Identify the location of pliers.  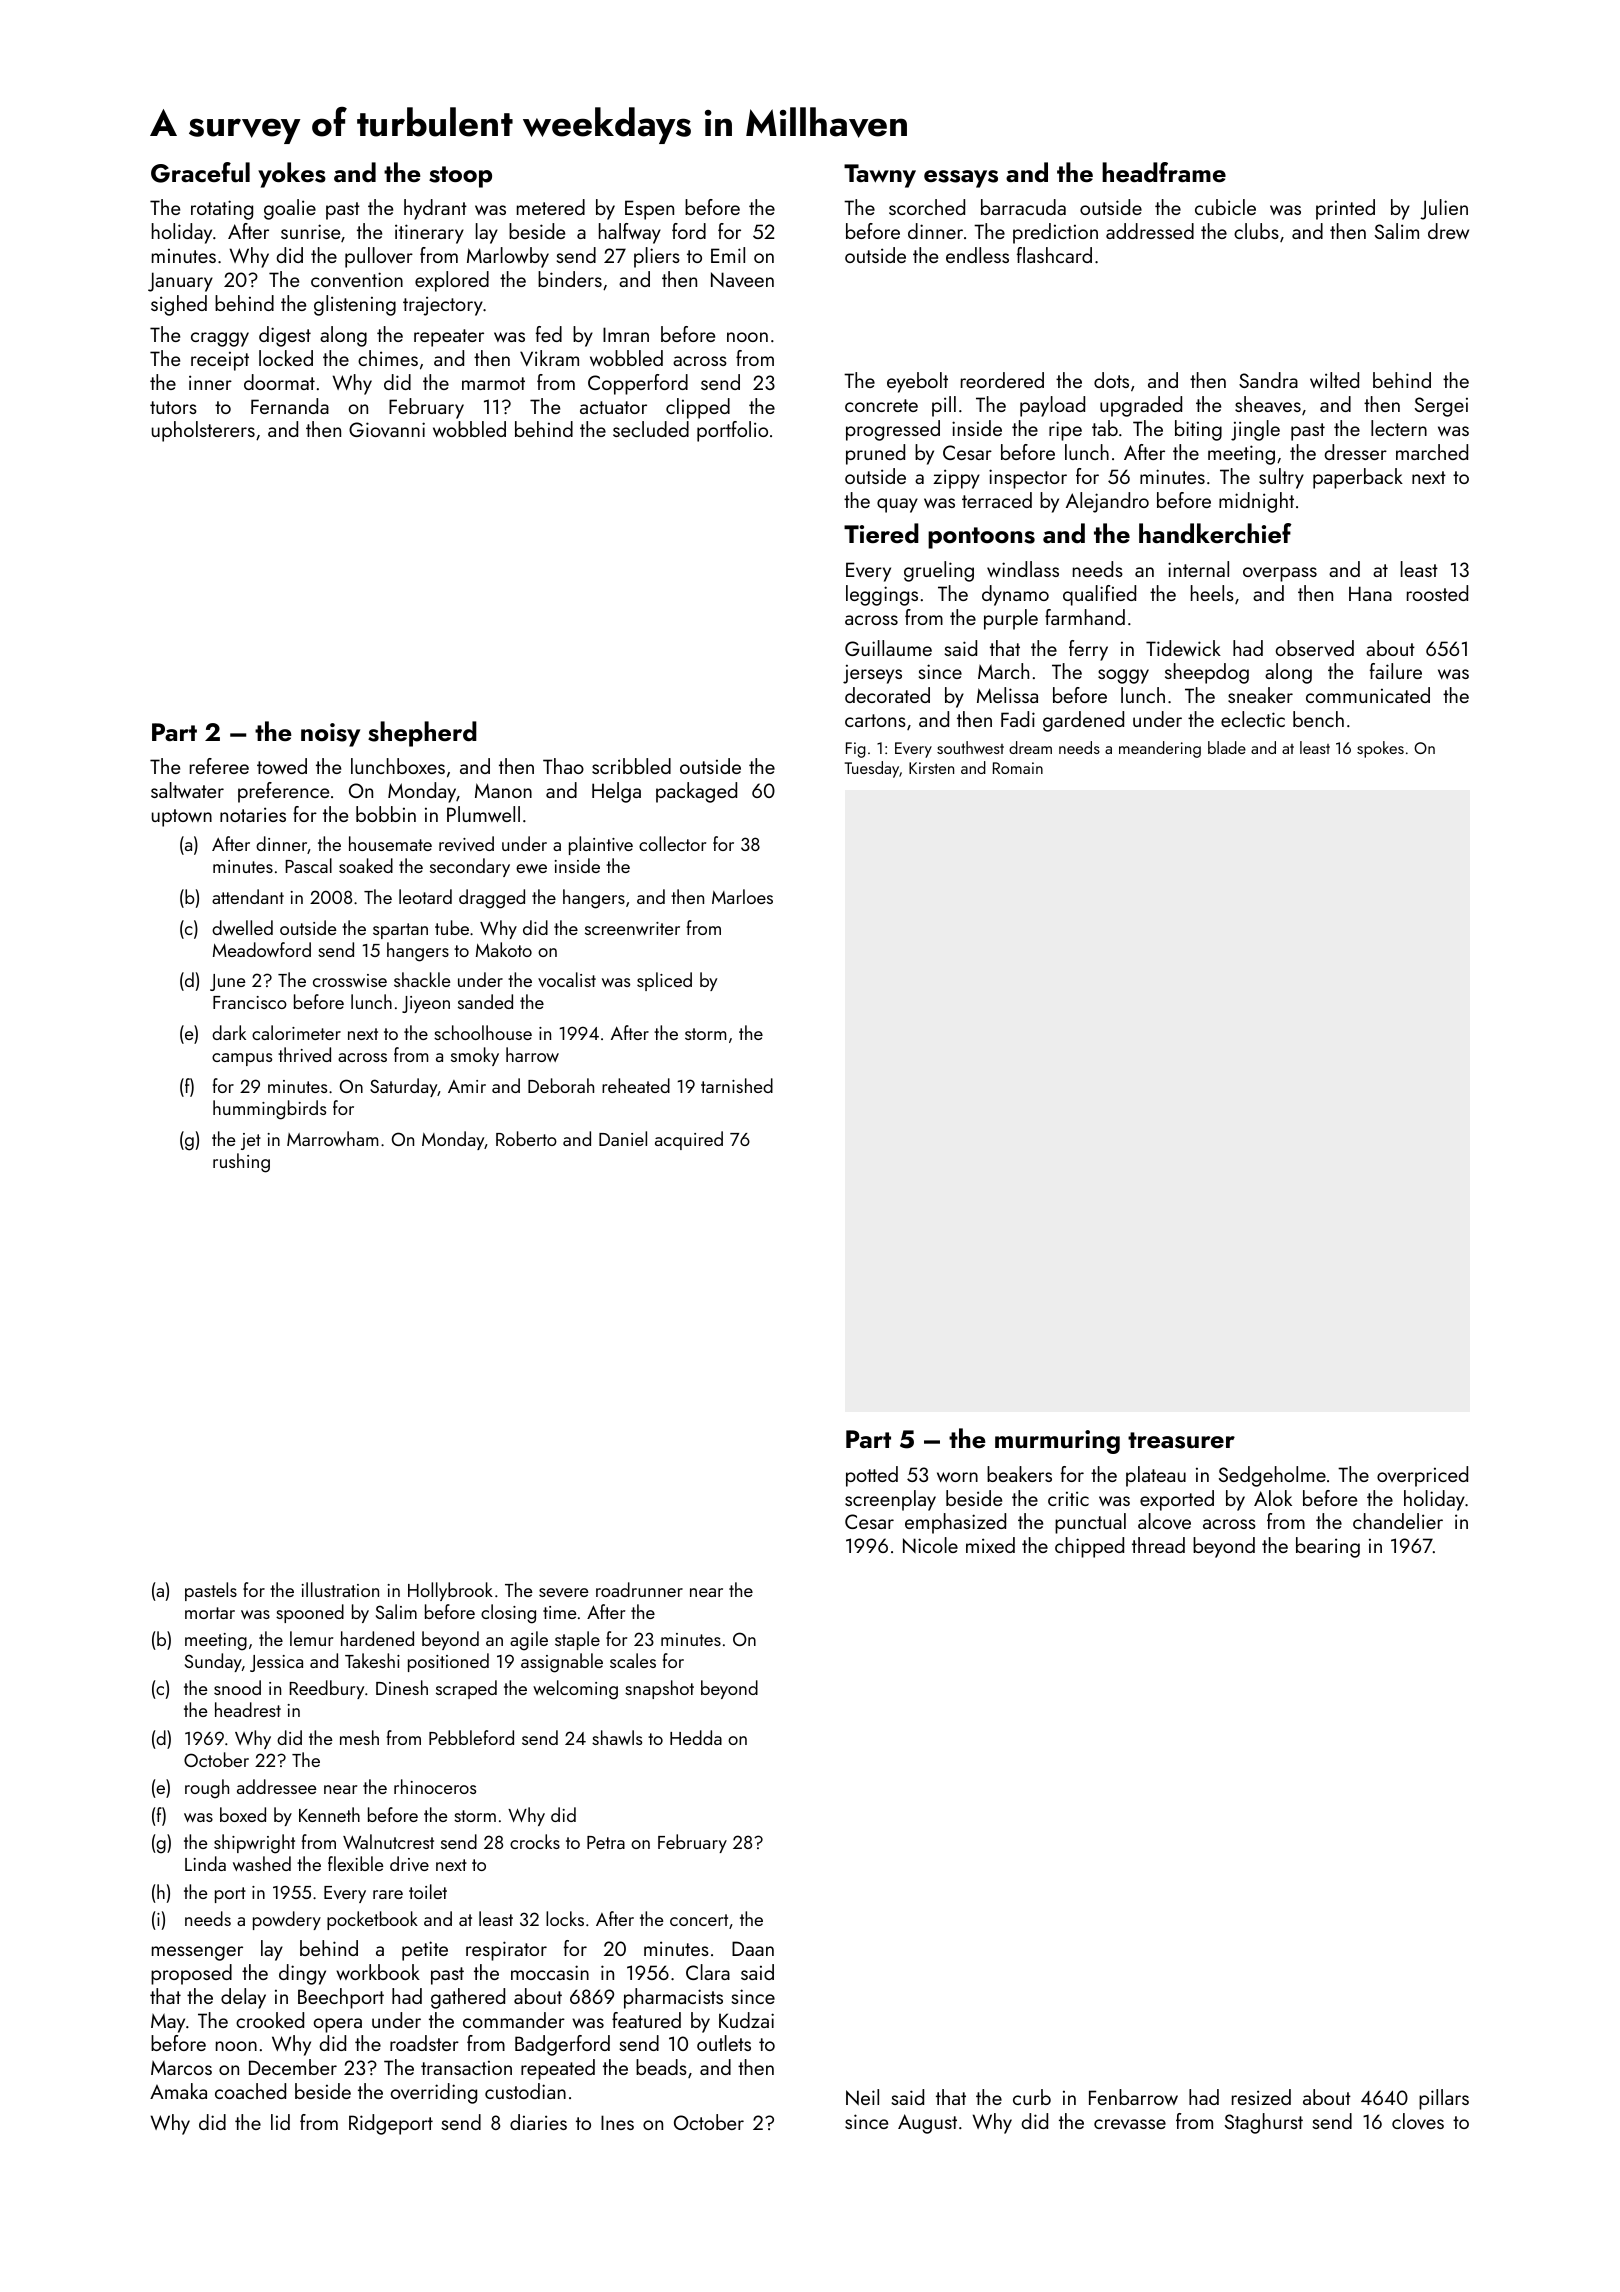
(657, 257).
